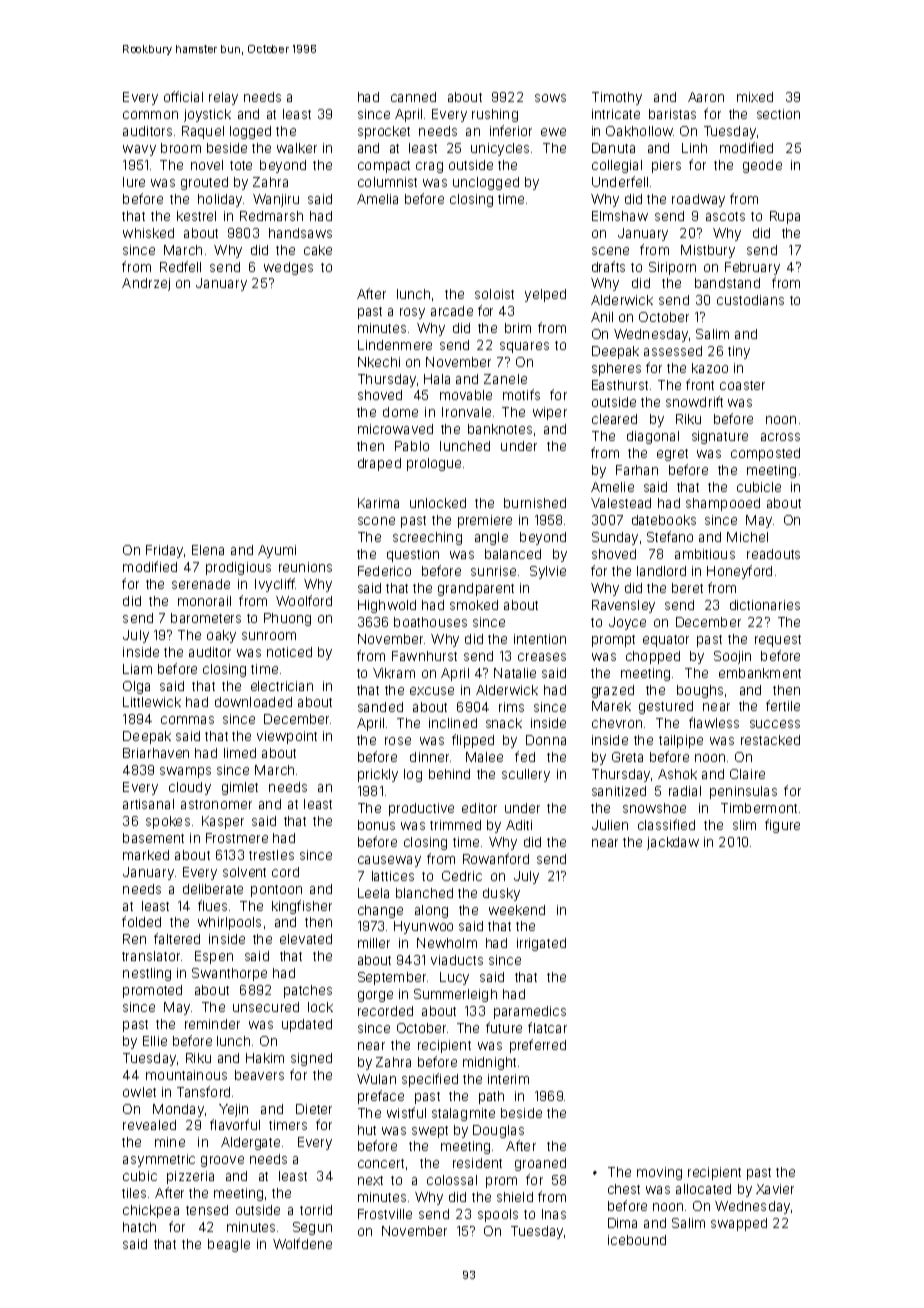 This page has width=924, height=1308. Describe the element at coordinates (253, 702) in the page. I see `downloaded` at that location.
